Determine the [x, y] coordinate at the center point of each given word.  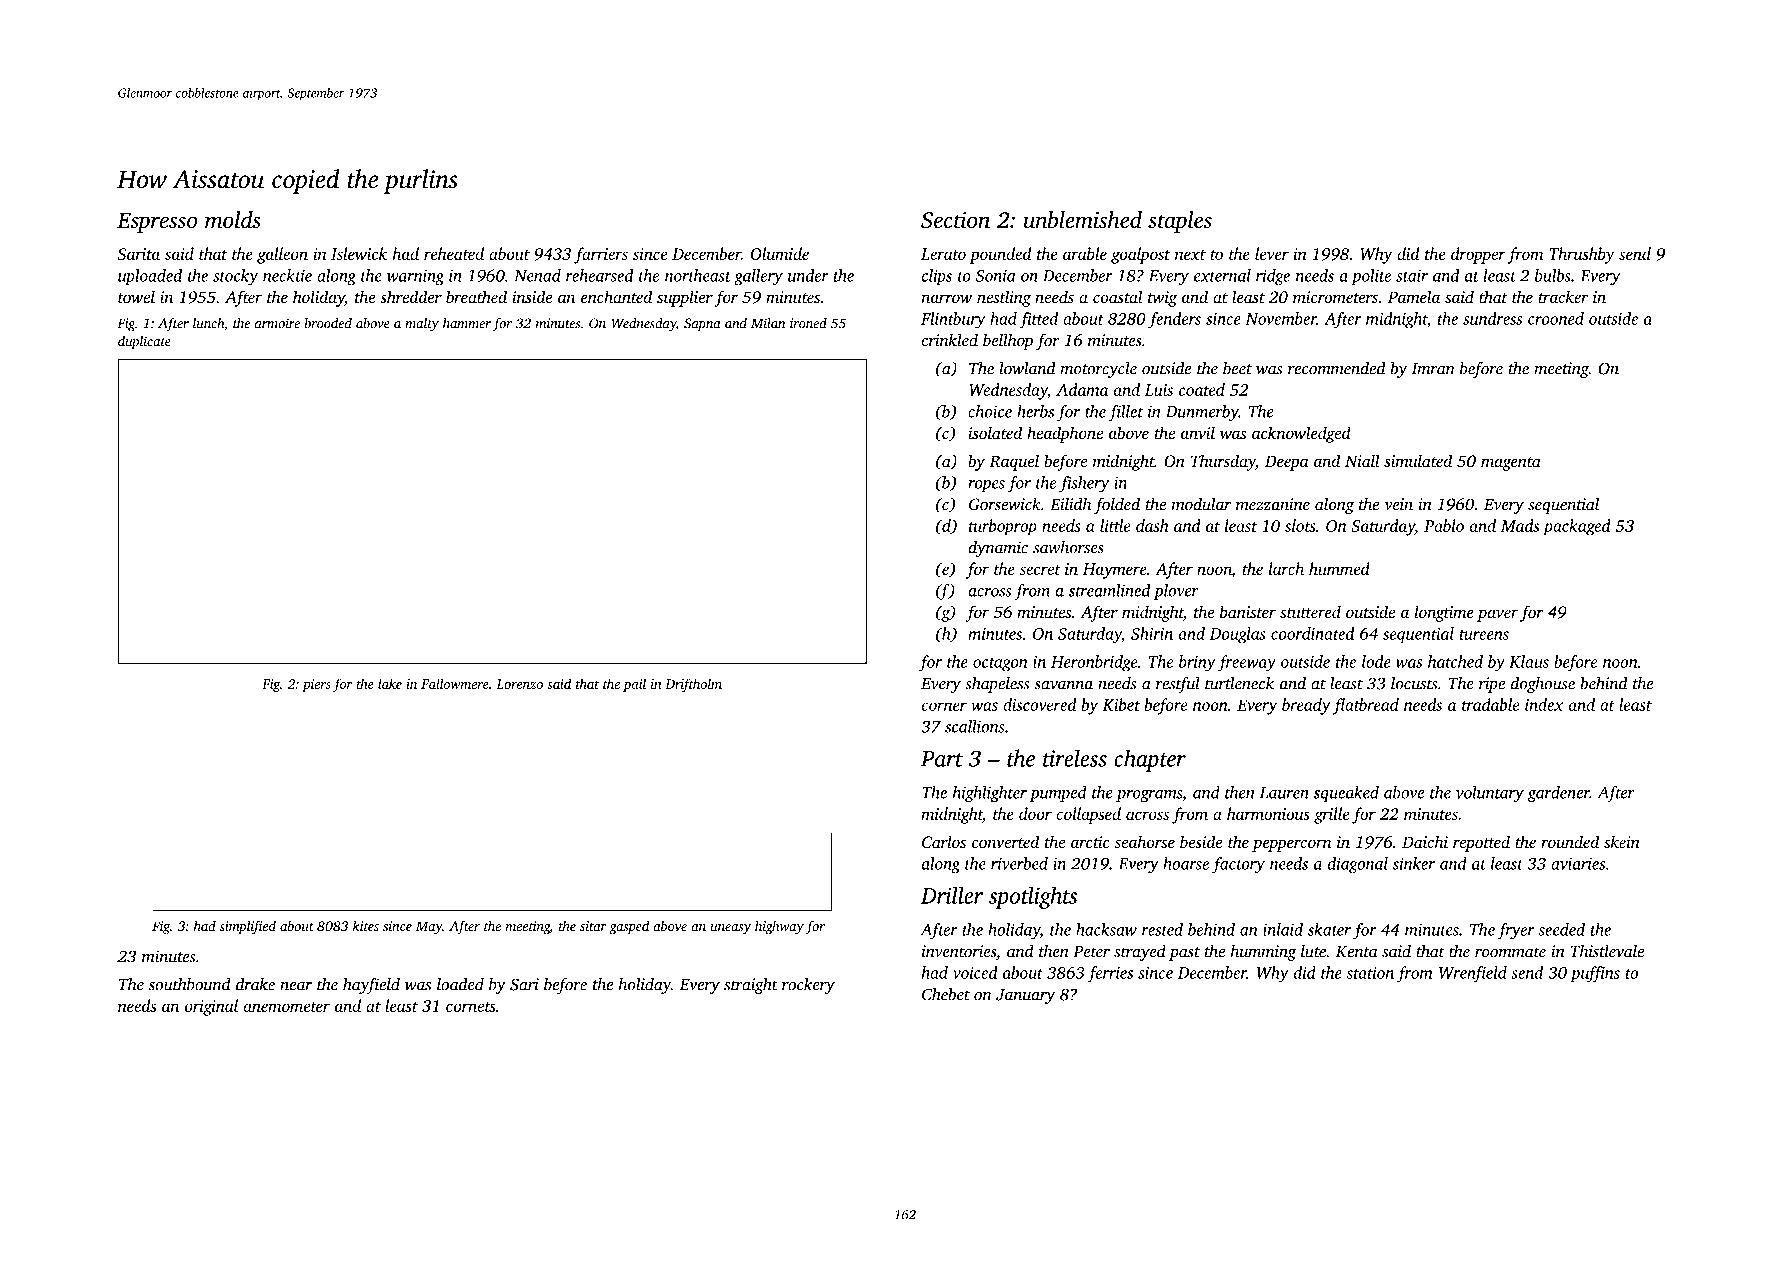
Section [955, 220]
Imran [1433, 369]
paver [1497, 615]
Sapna [702, 324]
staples [1180, 222]
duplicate [144, 342]
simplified [248, 927]
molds [233, 220]
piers [316, 685]
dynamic [998, 548]
